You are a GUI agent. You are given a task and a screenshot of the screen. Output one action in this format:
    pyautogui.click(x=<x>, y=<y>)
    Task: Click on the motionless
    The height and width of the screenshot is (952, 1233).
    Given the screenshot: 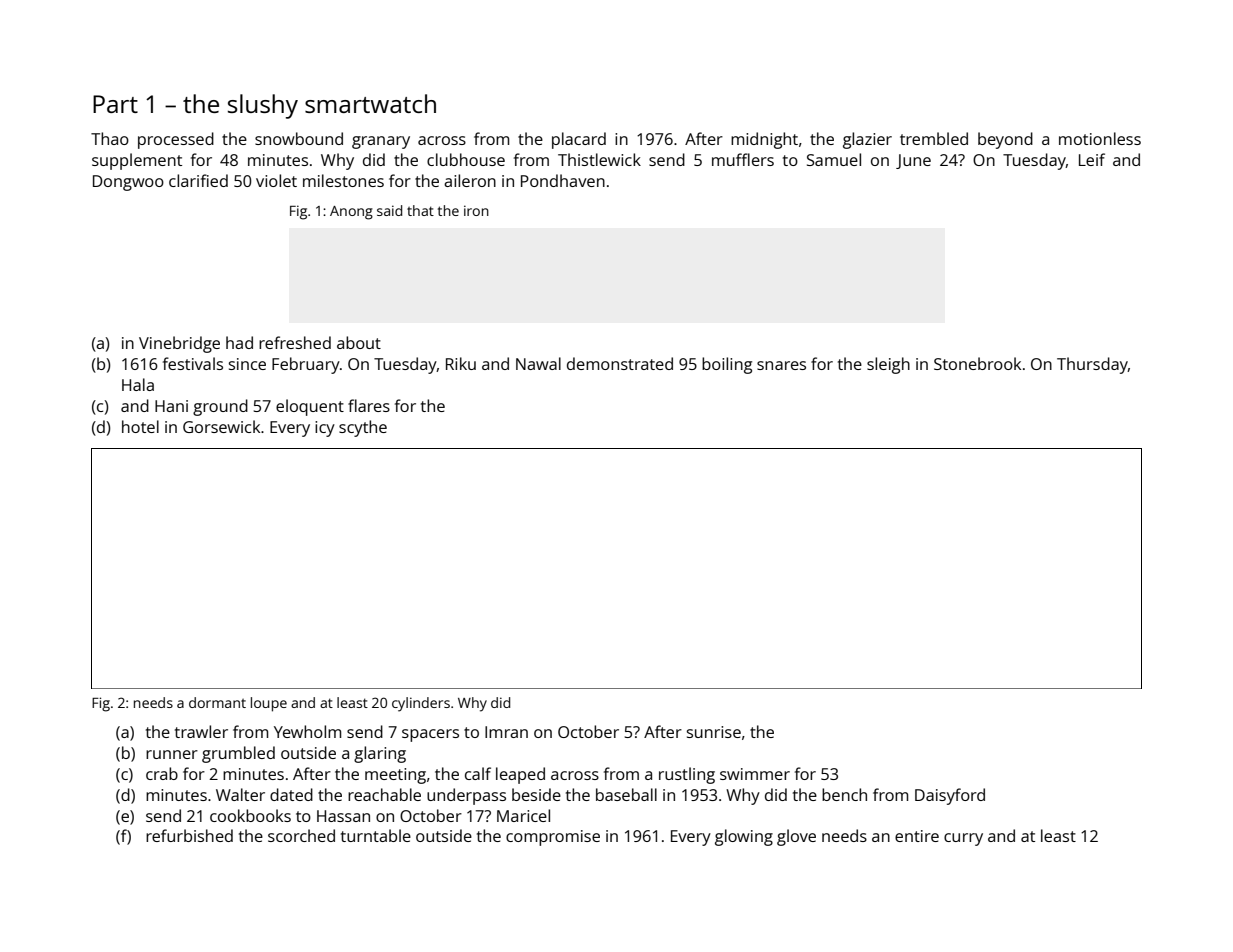 What is the action you would take?
    pyautogui.click(x=1100, y=138)
